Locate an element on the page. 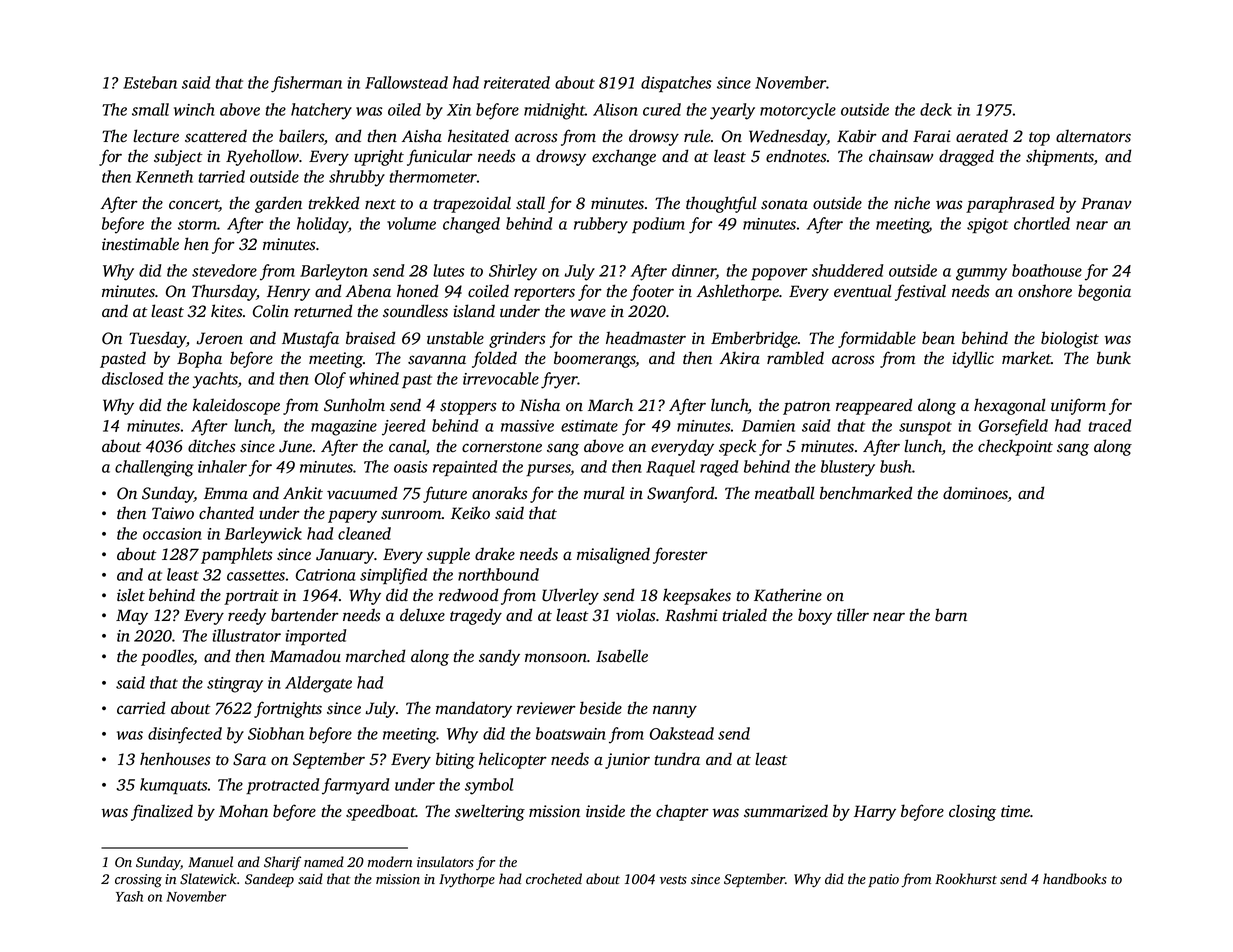 The height and width of the image is (952, 1233). Sandeep is located at coordinates (269, 880).
